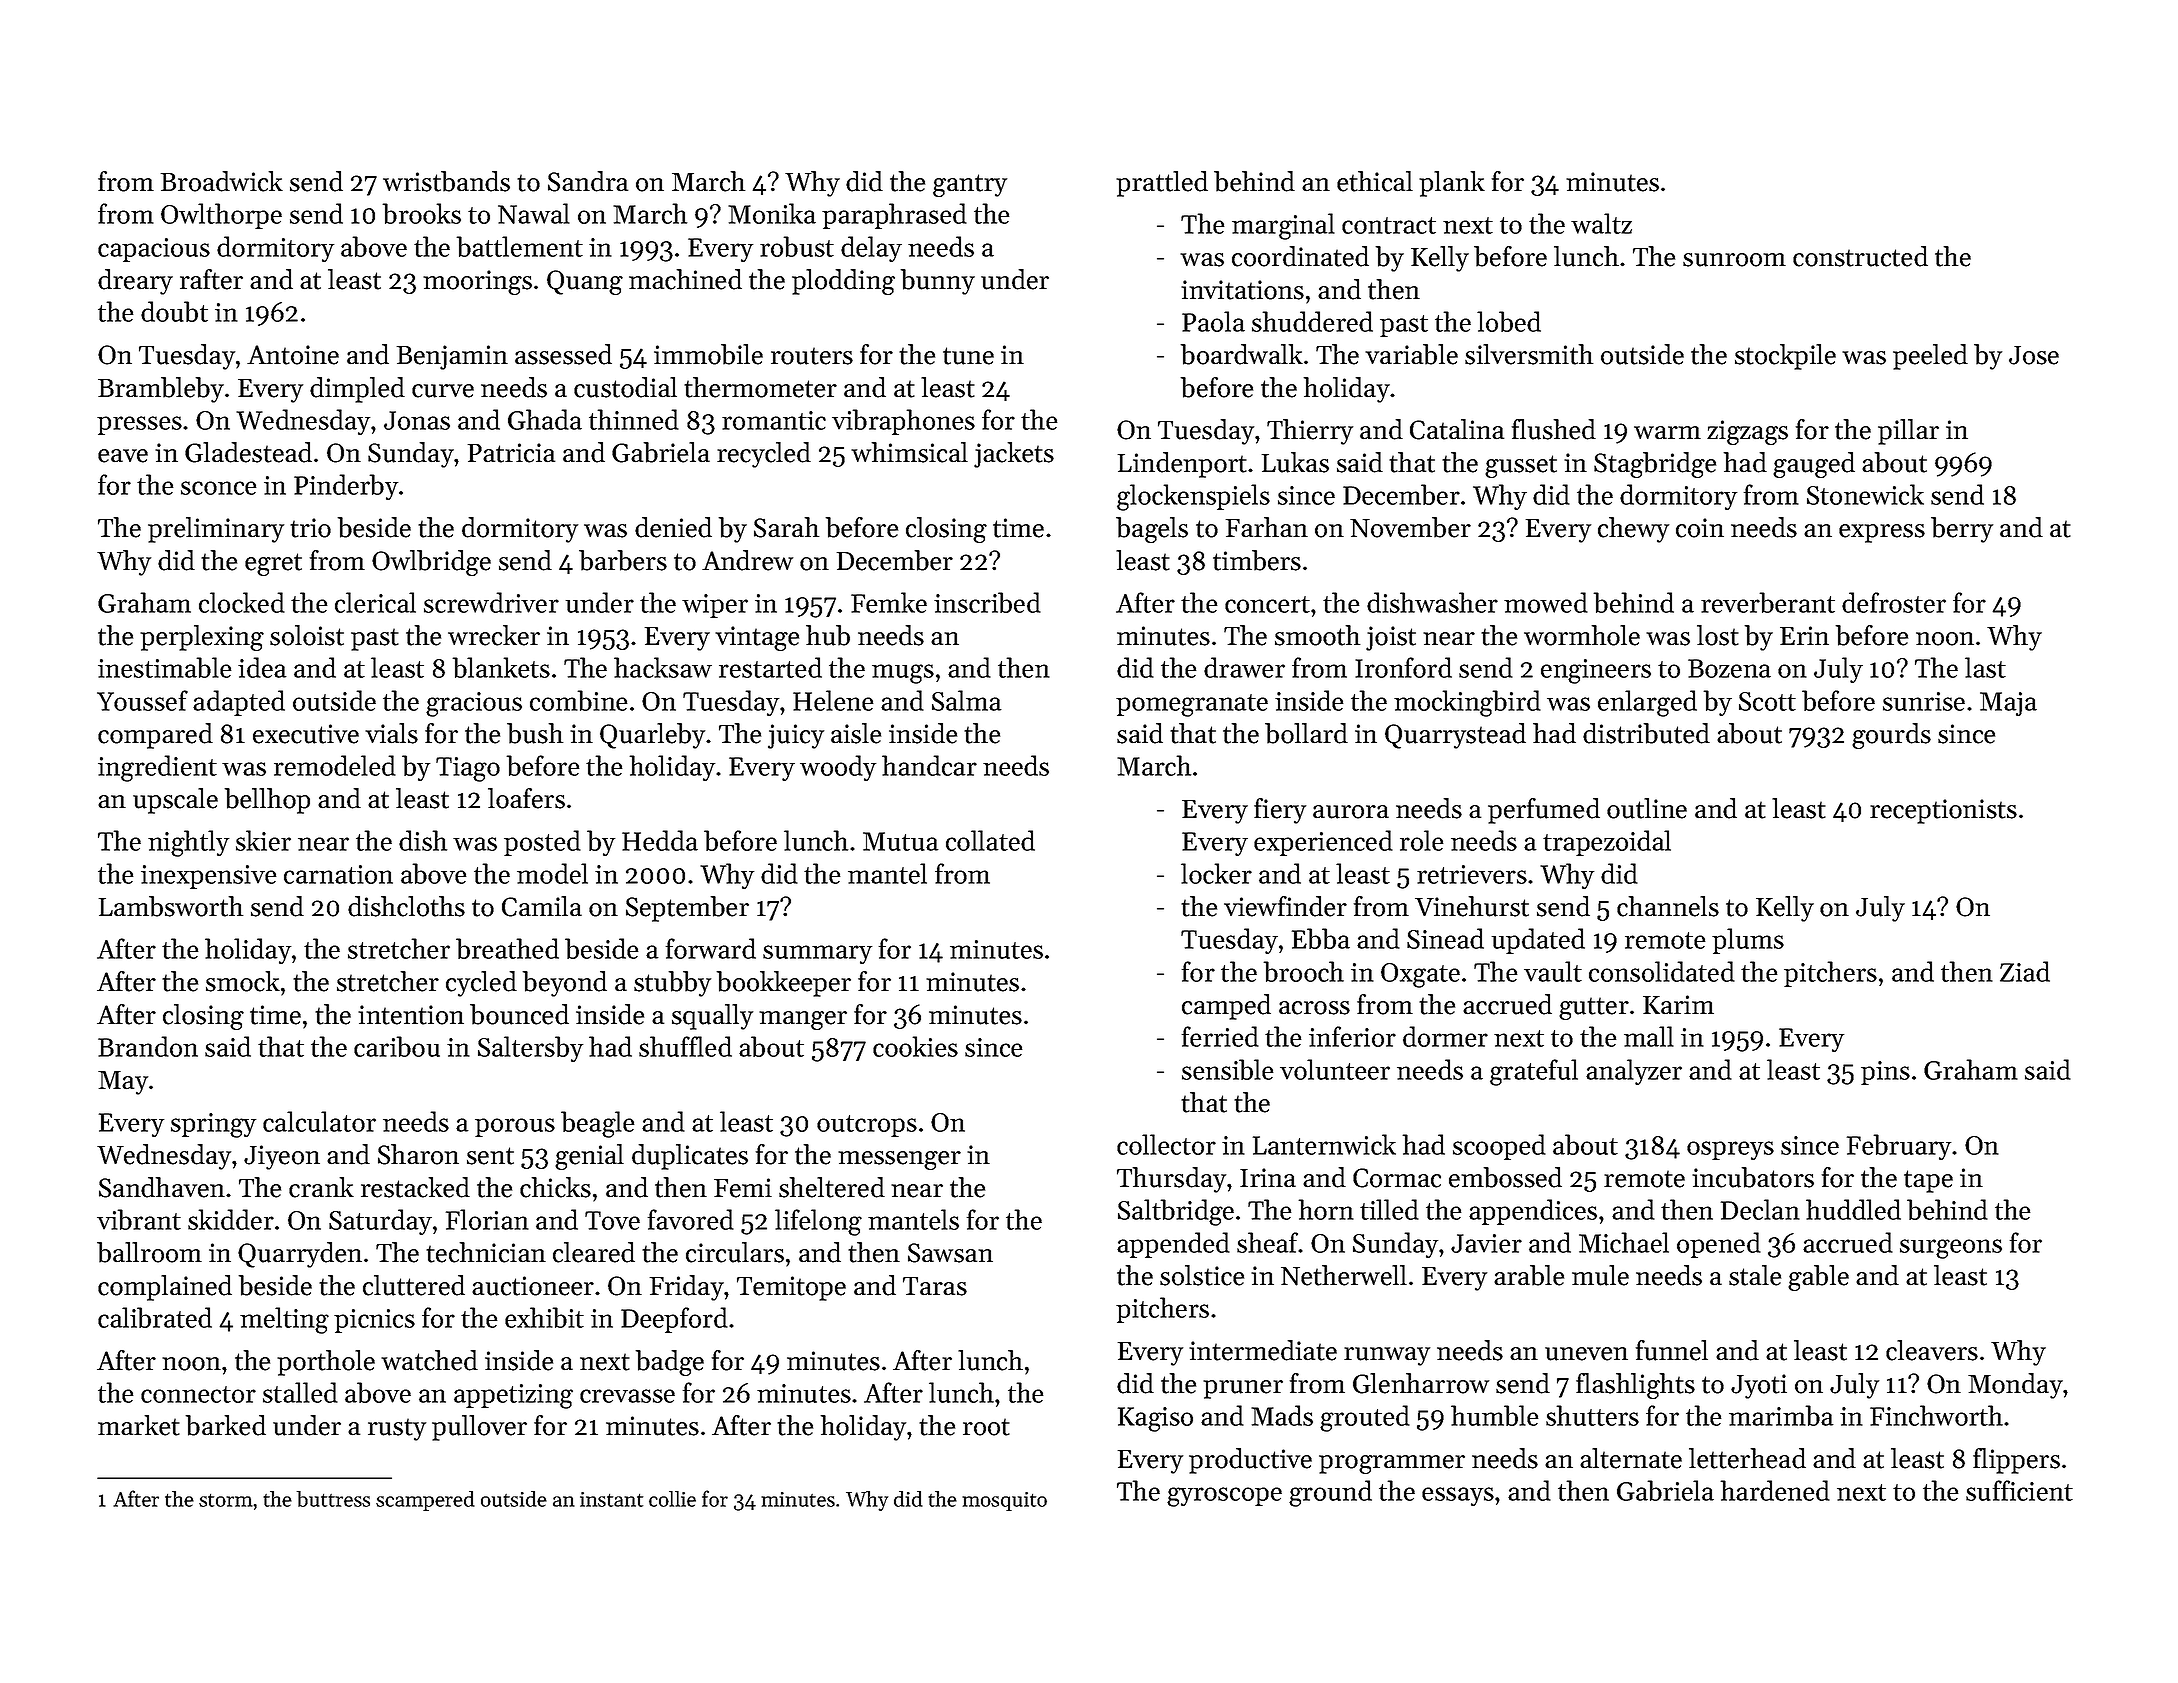  Describe the element at coordinates (1951, 1249) in the screenshot. I see `surgeons` at that location.
